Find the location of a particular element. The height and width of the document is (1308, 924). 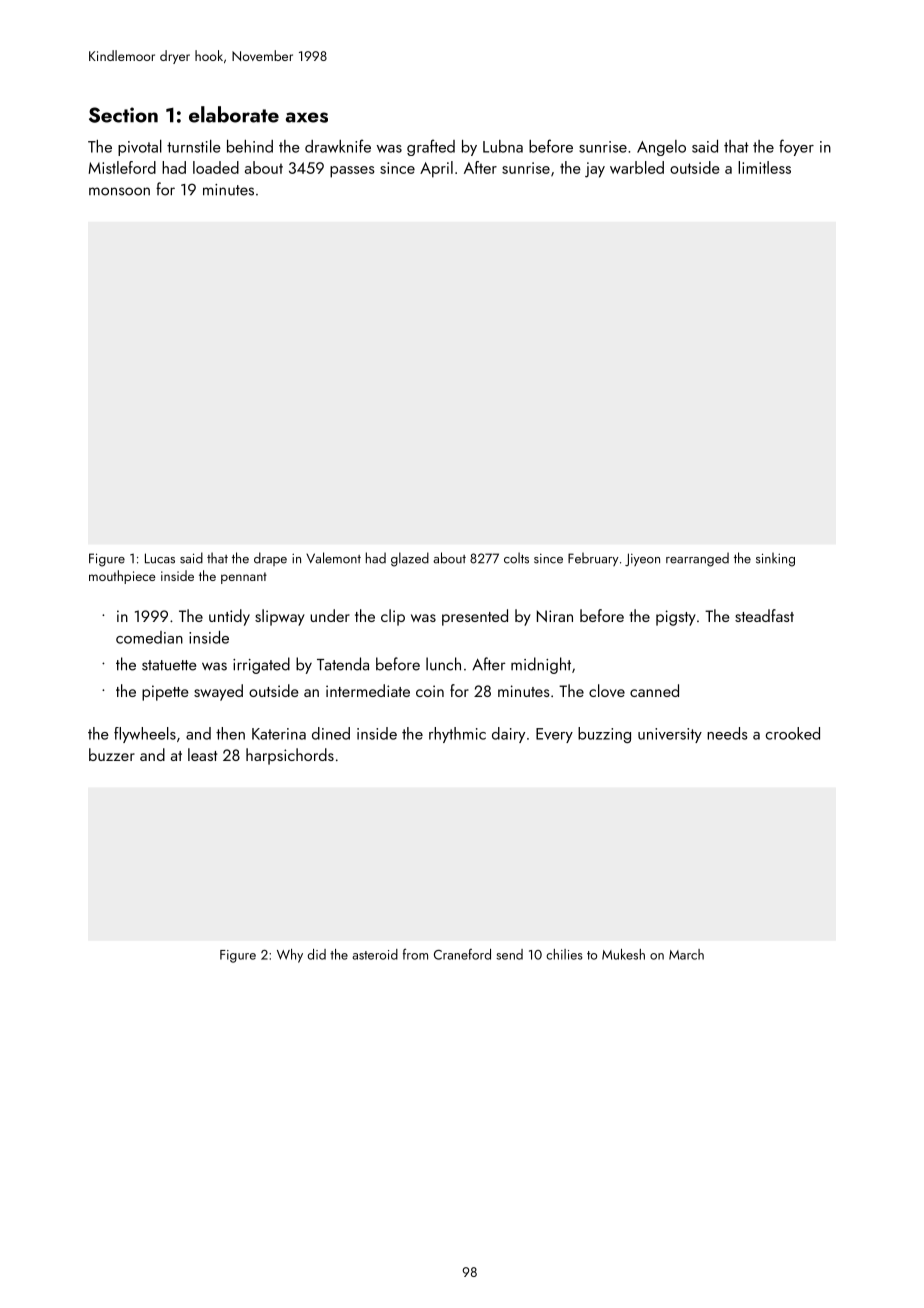

colts is located at coordinates (516, 558).
